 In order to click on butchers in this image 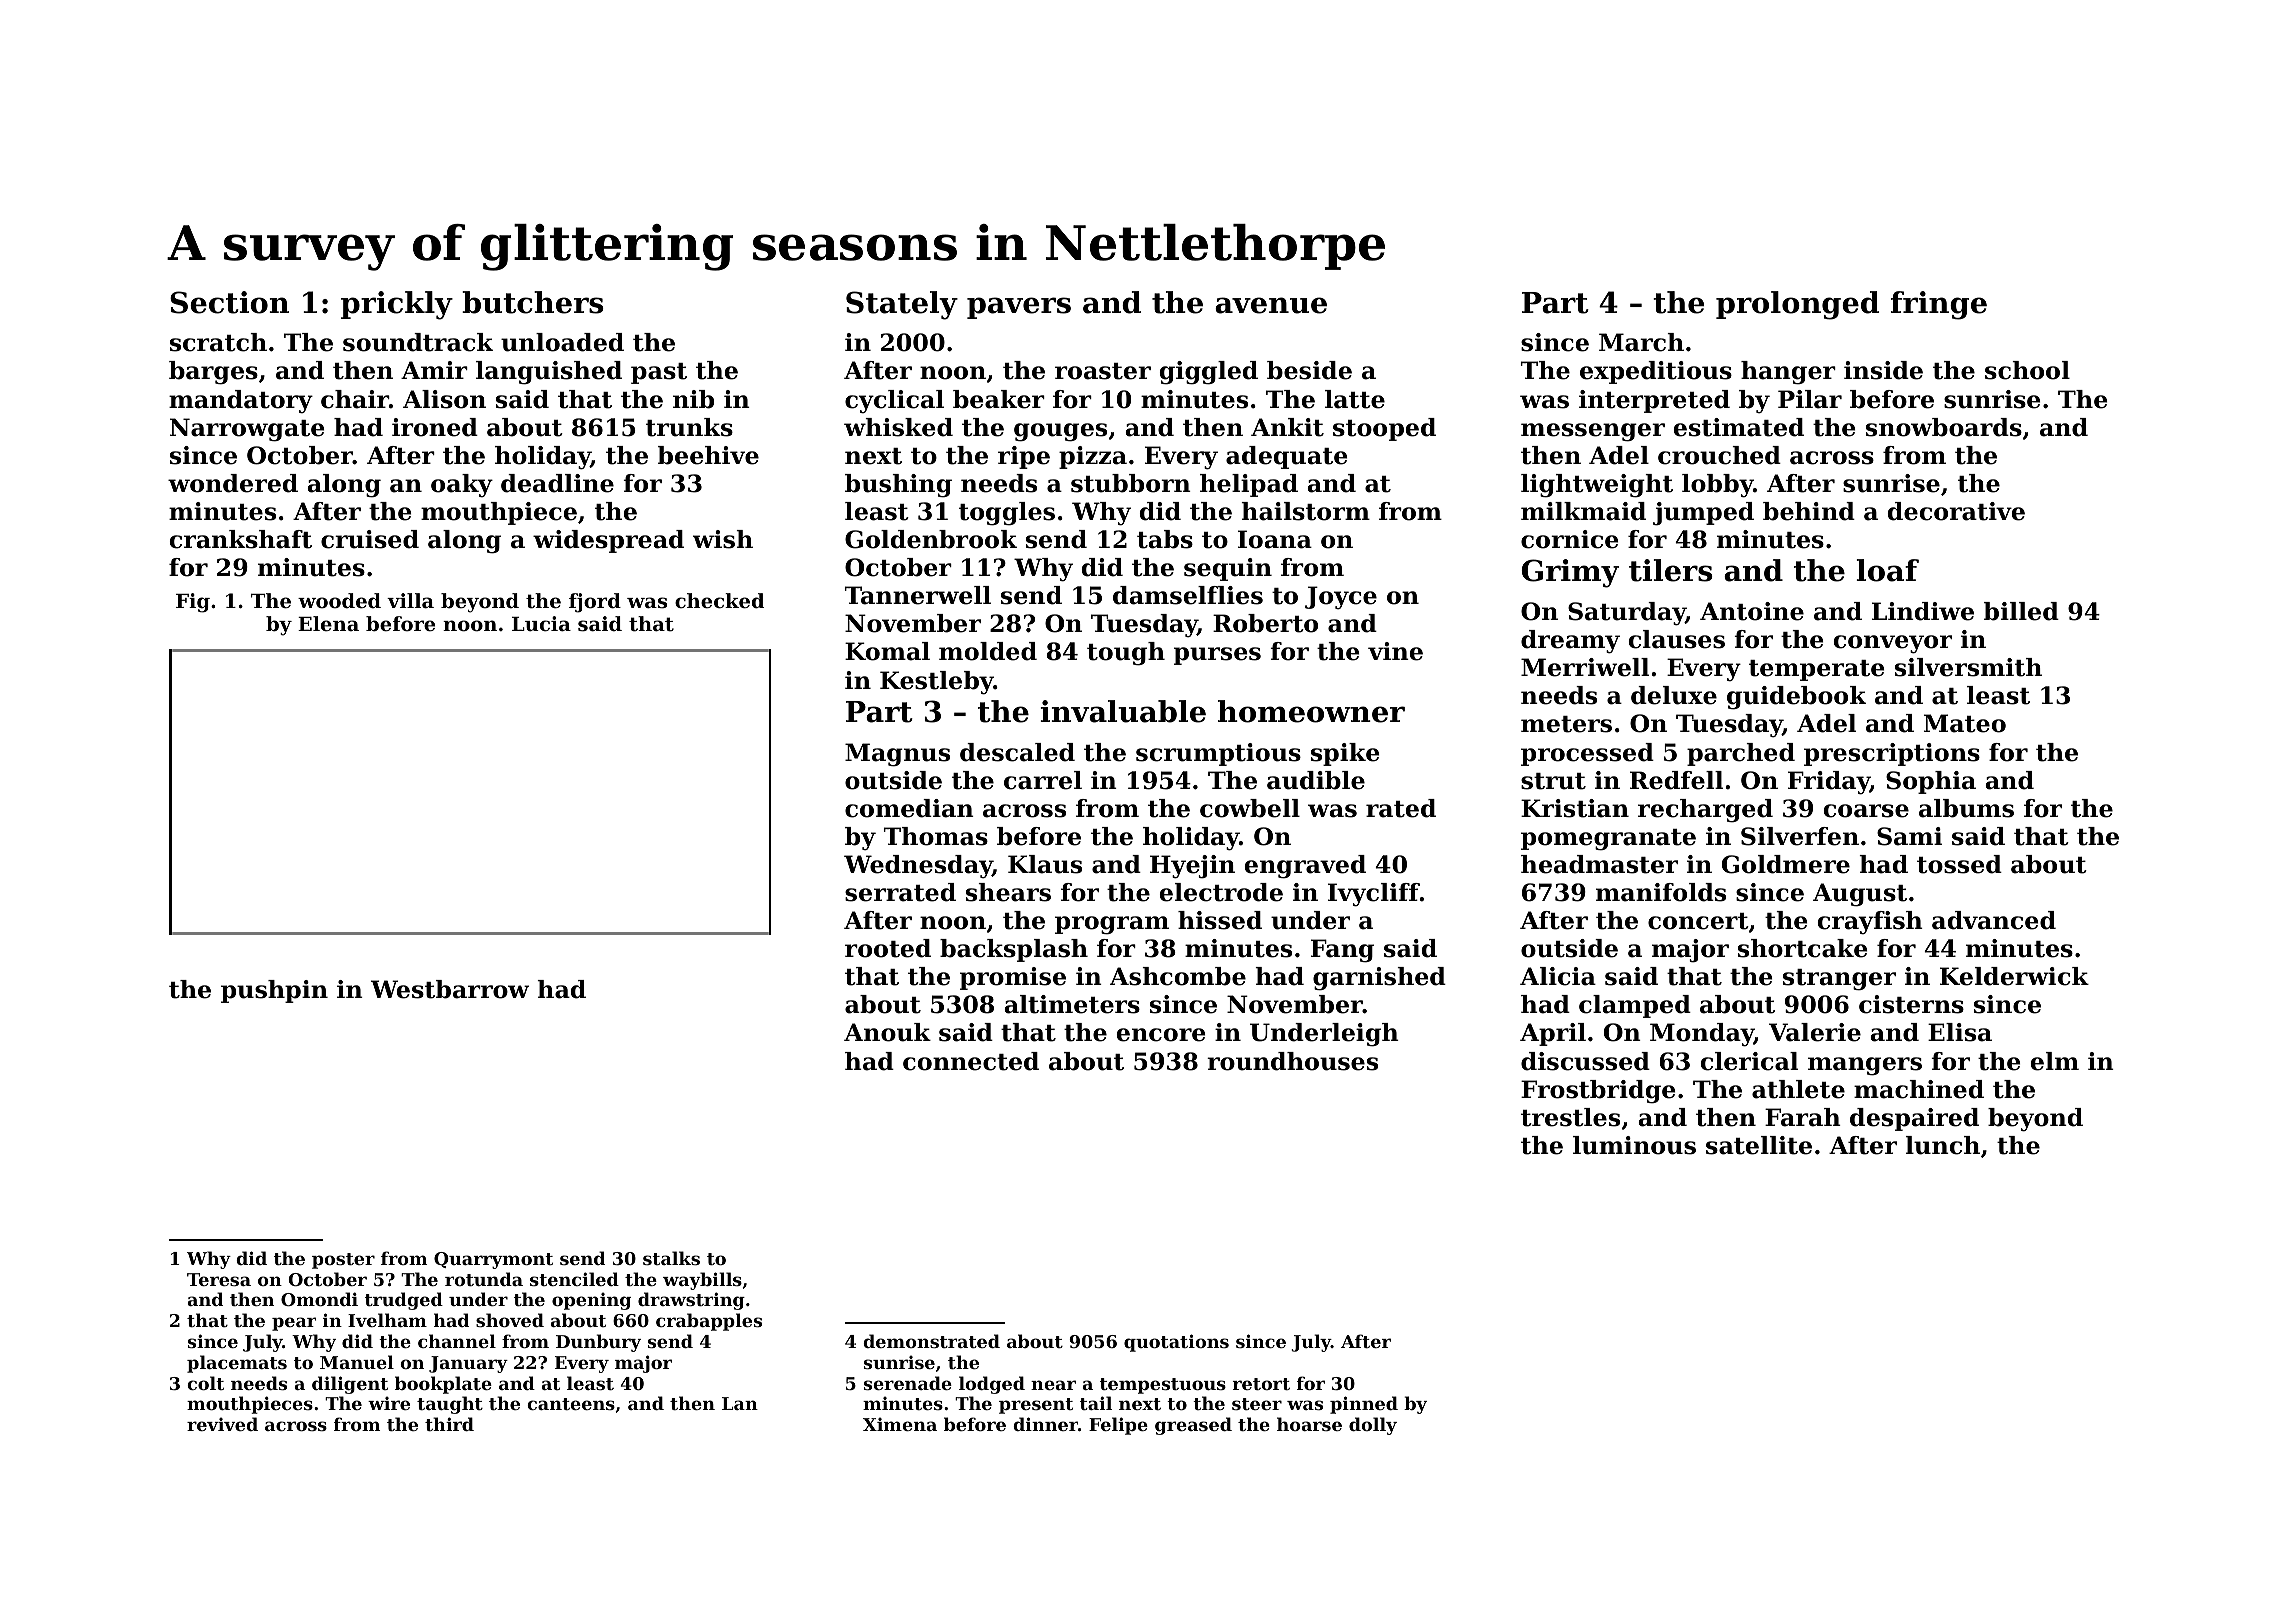, I will do `click(533, 302)`.
